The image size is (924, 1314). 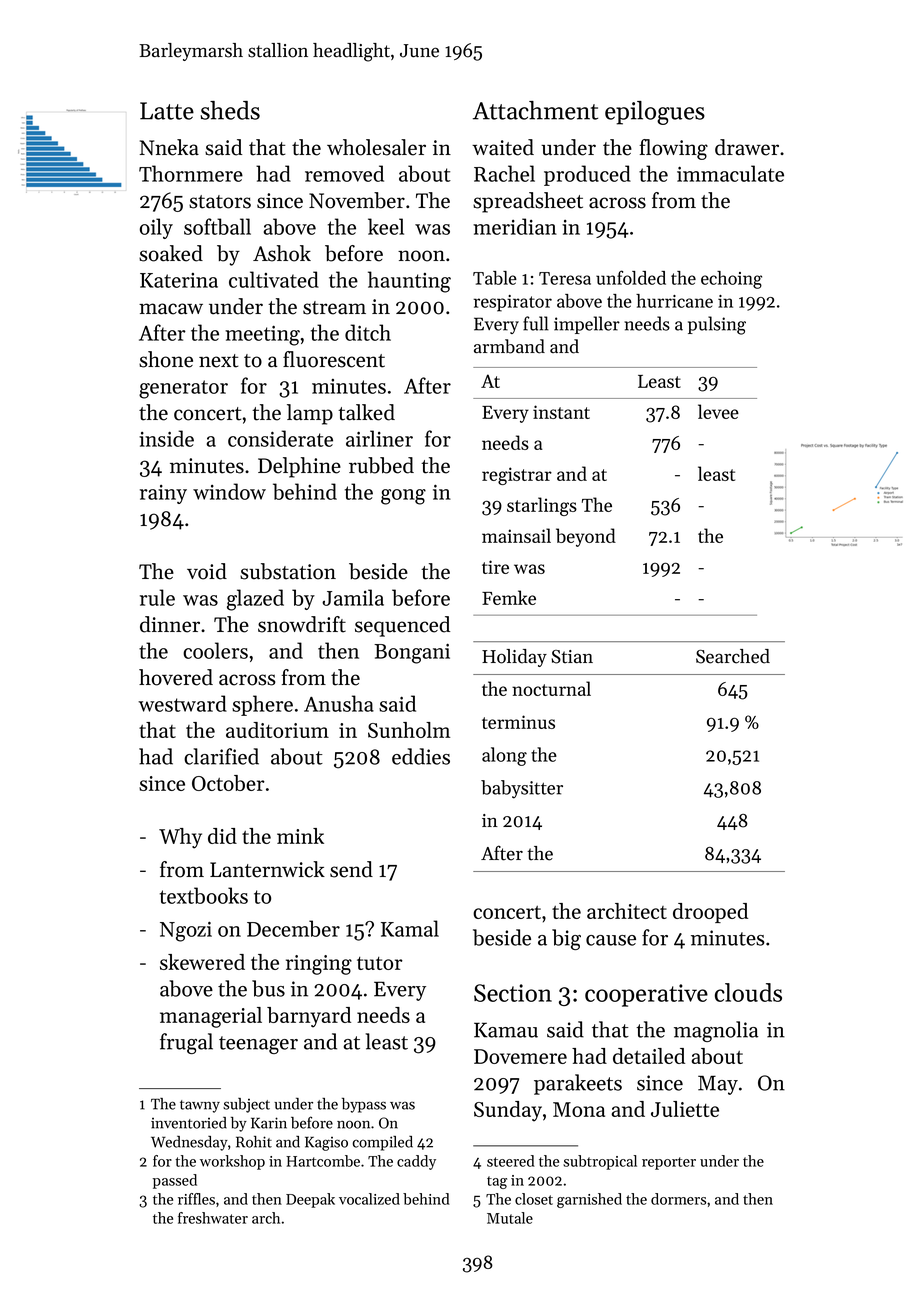 I want to click on Bongani, so click(x=412, y=654).
